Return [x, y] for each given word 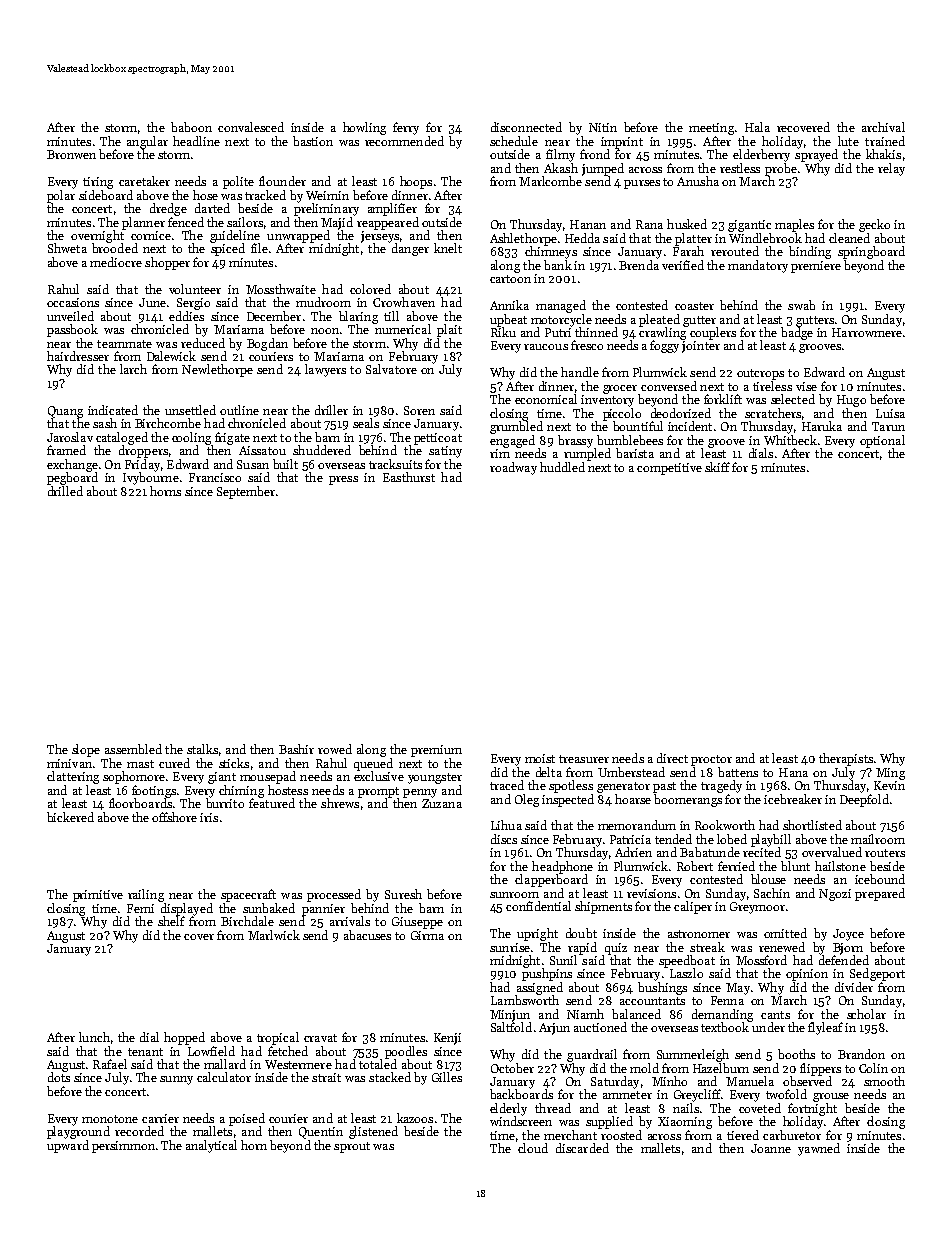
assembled [133, 749]
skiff [717, 467]
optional [882, 441]
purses [642, 184]
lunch [94, 1037]
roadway [513, 468]
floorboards [140, 803]
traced [507, 785]
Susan [253, 464]
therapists [846, 759]
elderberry [761, 155]
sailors [245, 222]
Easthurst [409, 477]
